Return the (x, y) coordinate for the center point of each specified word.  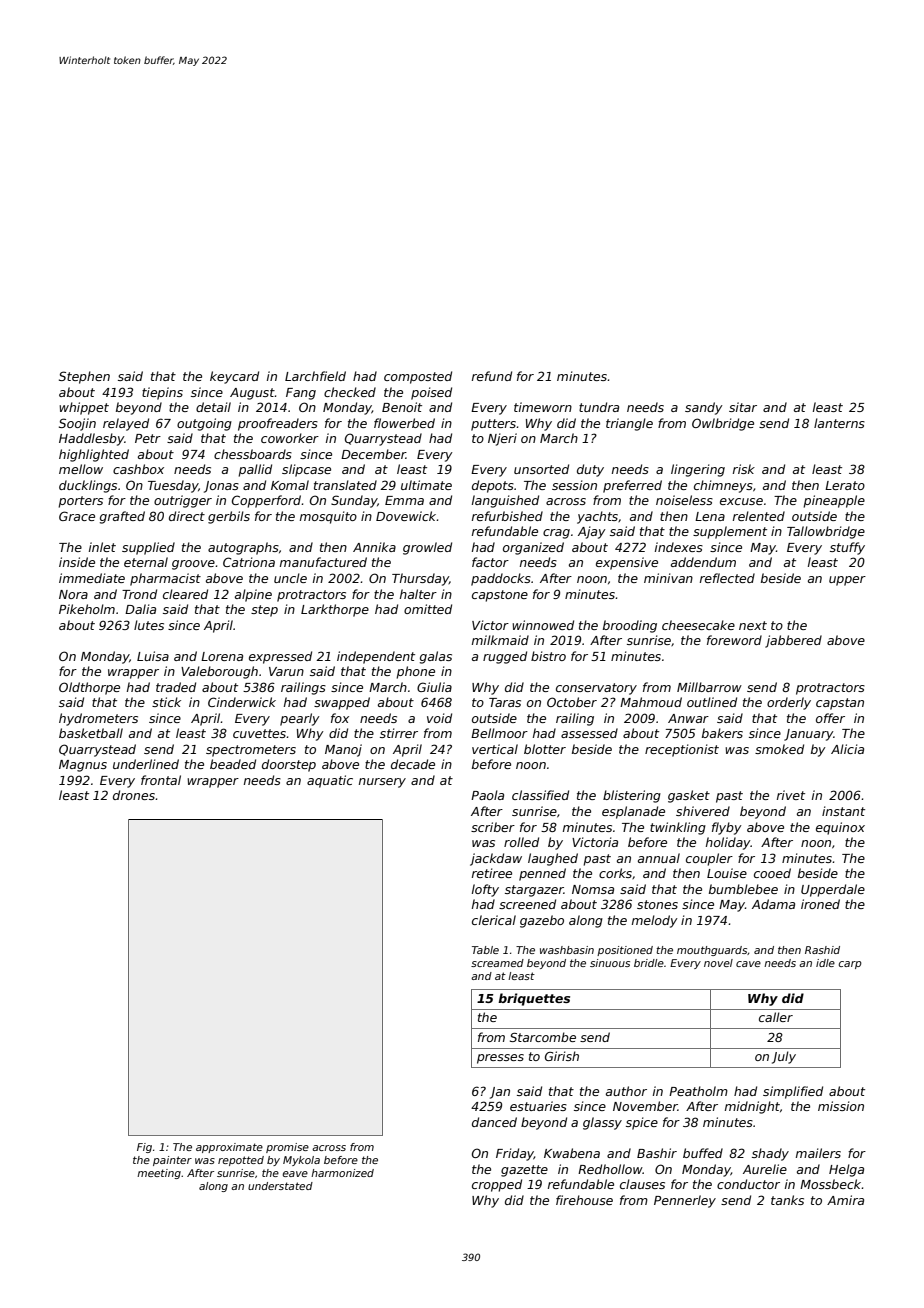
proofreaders (278, 424)
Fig (144, 1148)
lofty (485, 890)
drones (134, 795)
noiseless (684, 500)
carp (850, 965)
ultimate (426, 485)
